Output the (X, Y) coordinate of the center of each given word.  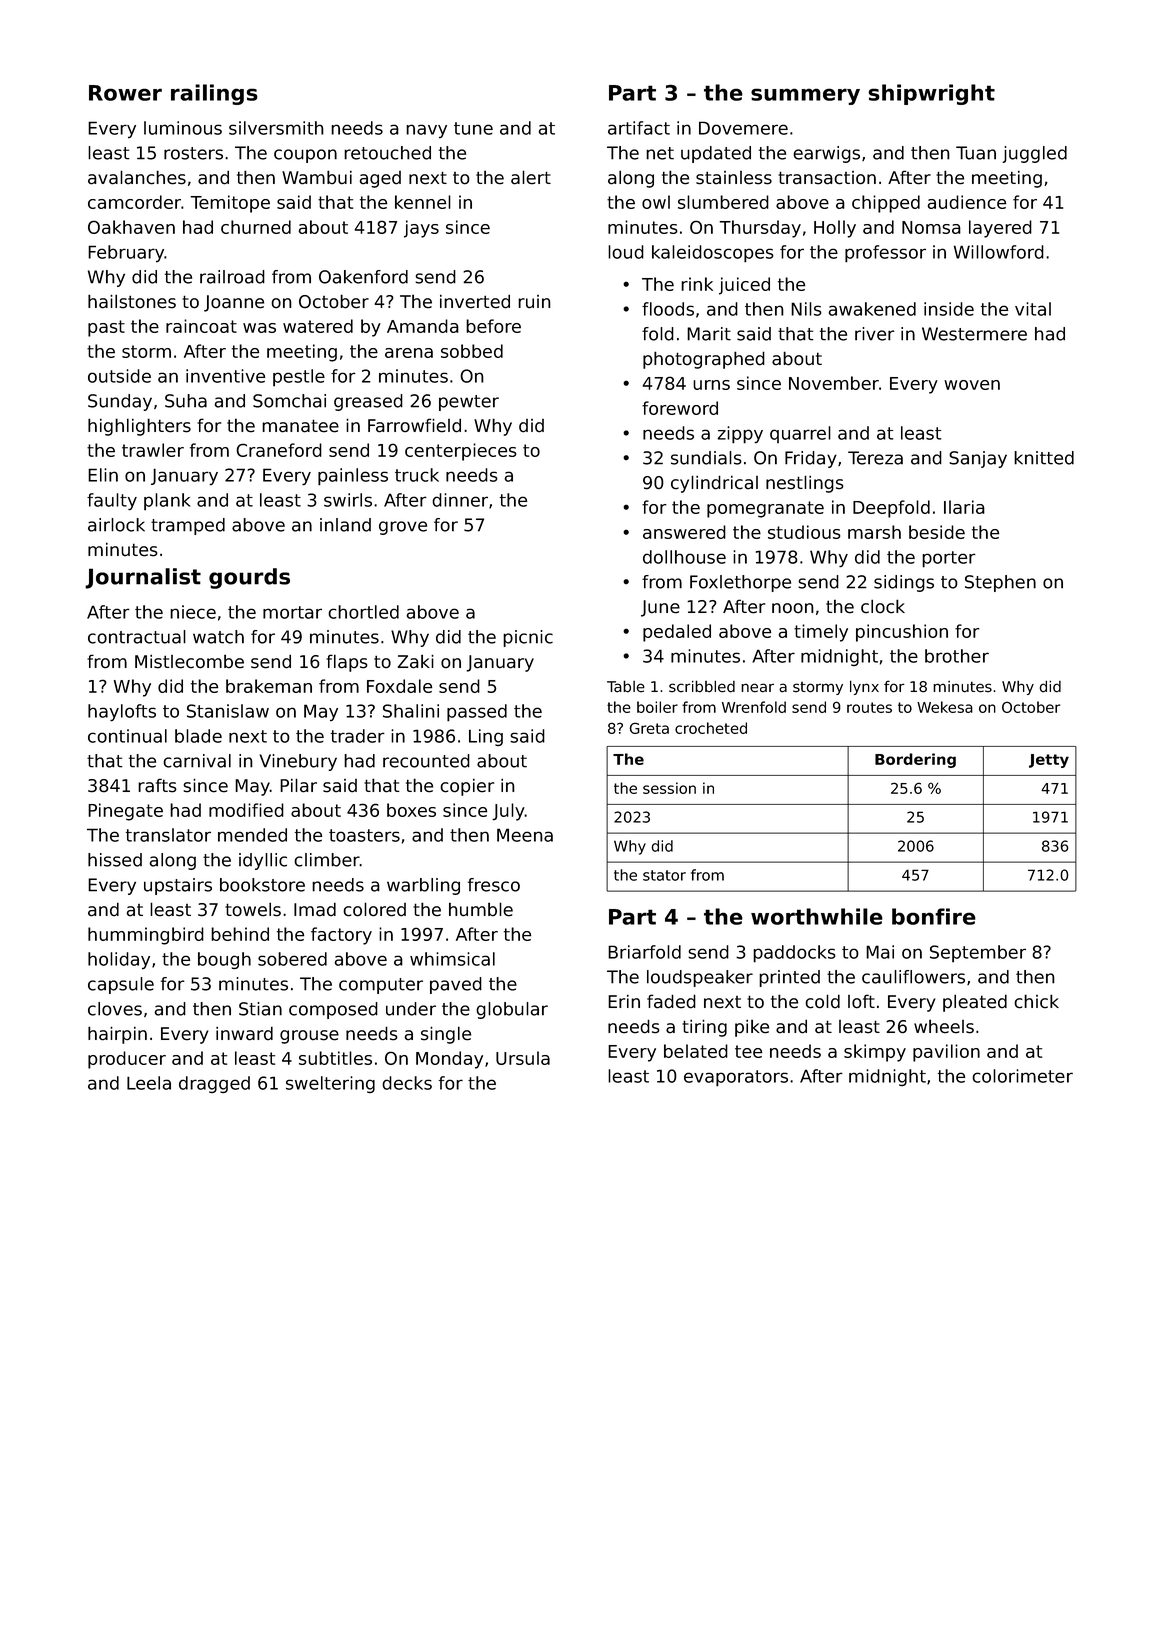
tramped (188, 526)
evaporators (736, 1078)
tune (473, 128)
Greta (649, 728)
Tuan (976, 153)
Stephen (1000, 583)
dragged (214, 1084)
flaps (347, 663)
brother (957, 656)
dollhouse (684, 557)
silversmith (276, 128)
